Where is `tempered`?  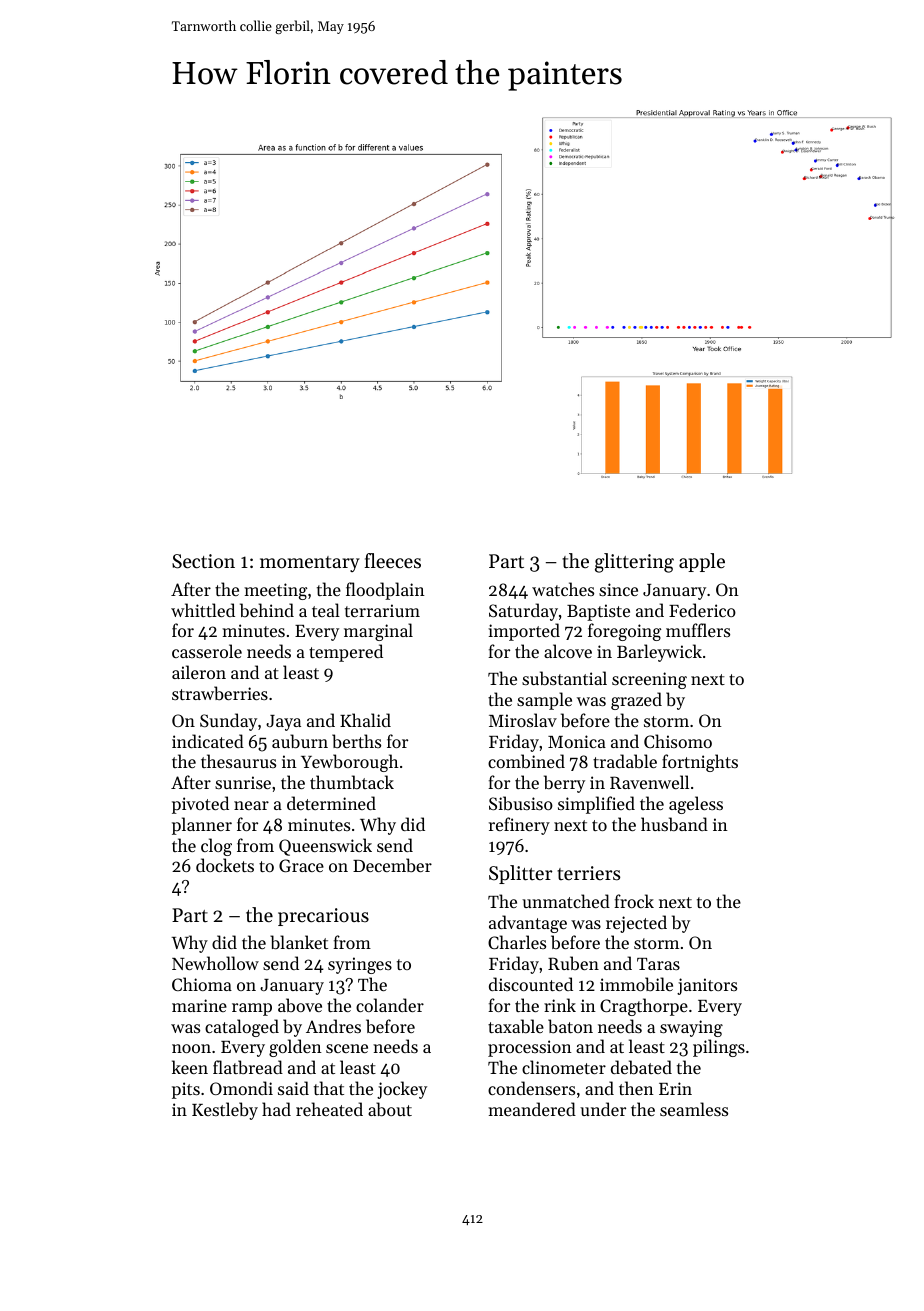
tempered is located at coordinates (346, 653).
